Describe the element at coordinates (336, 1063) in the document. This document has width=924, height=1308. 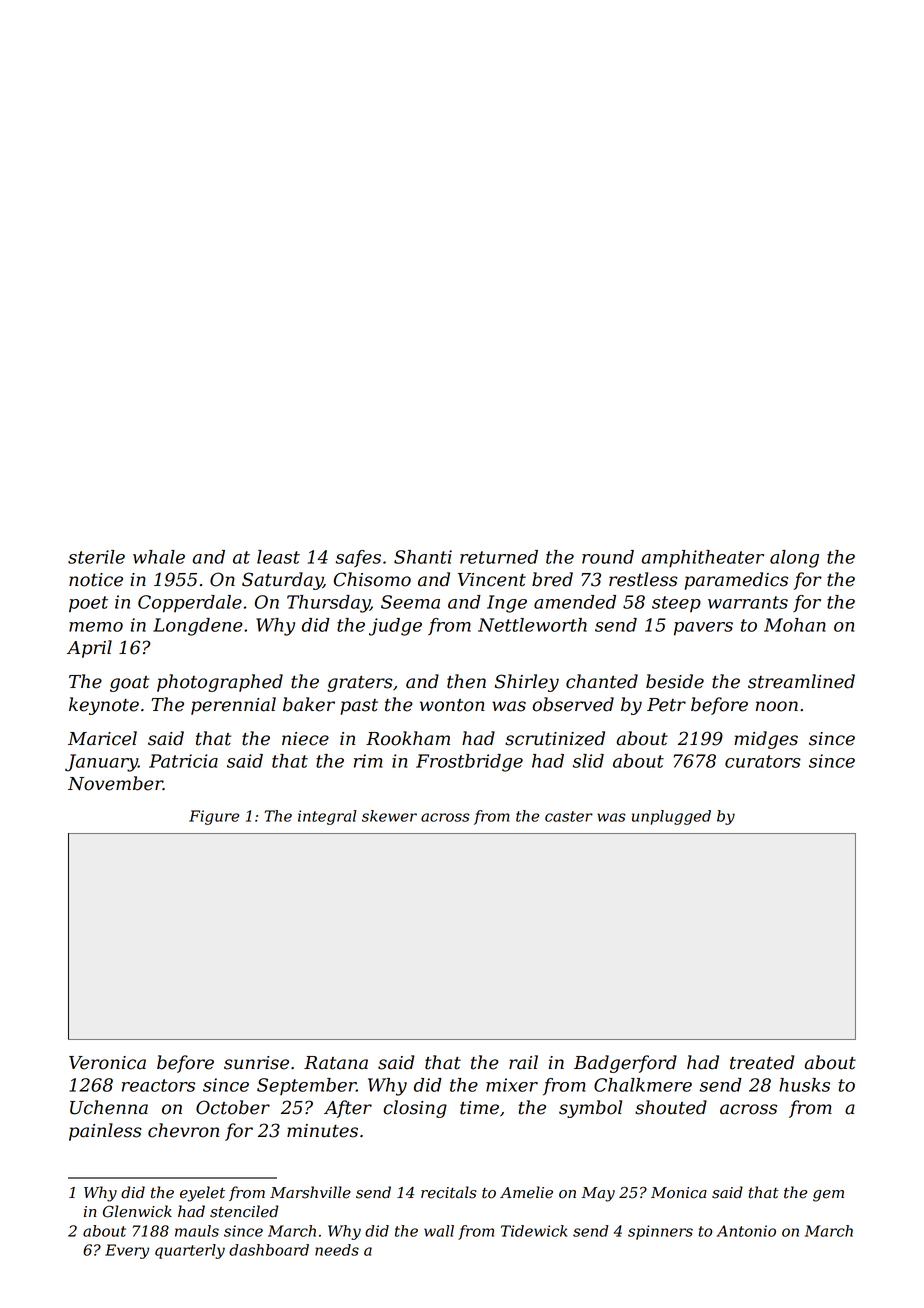
I see `Ratana` at that location.
